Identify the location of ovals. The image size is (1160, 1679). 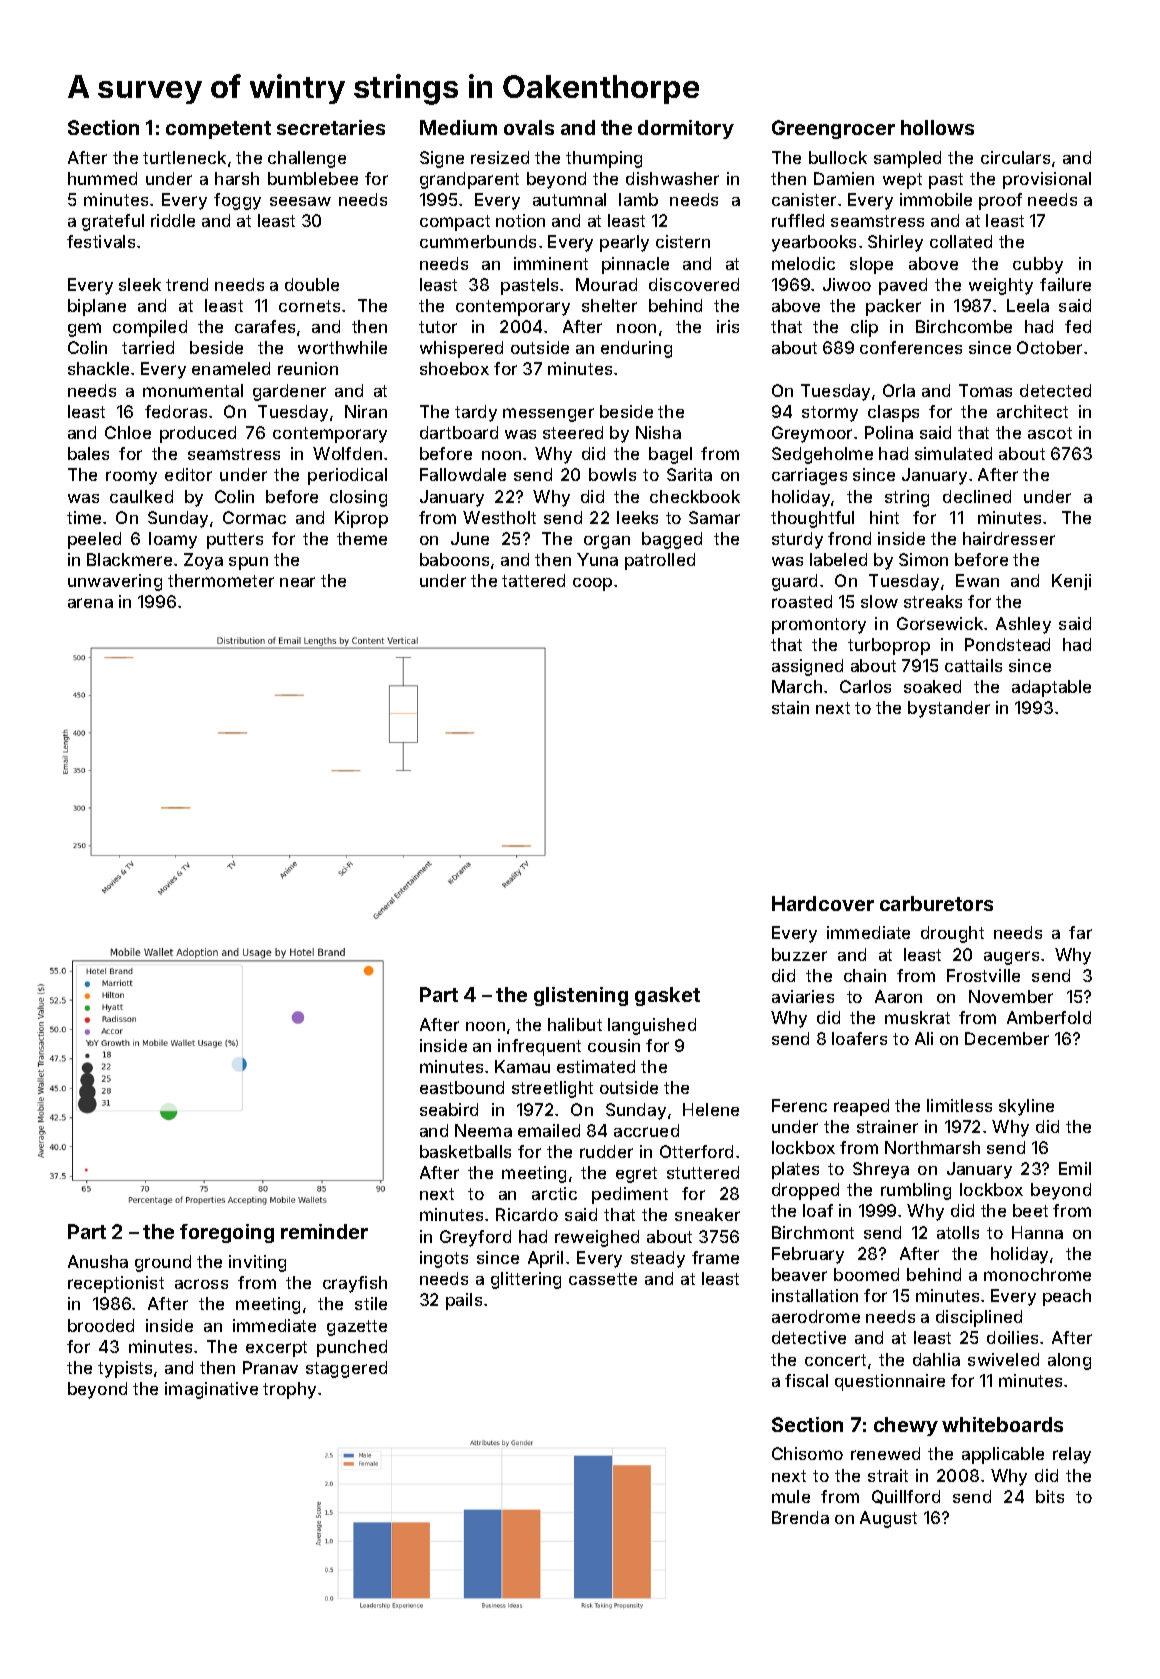
(529, 127).
